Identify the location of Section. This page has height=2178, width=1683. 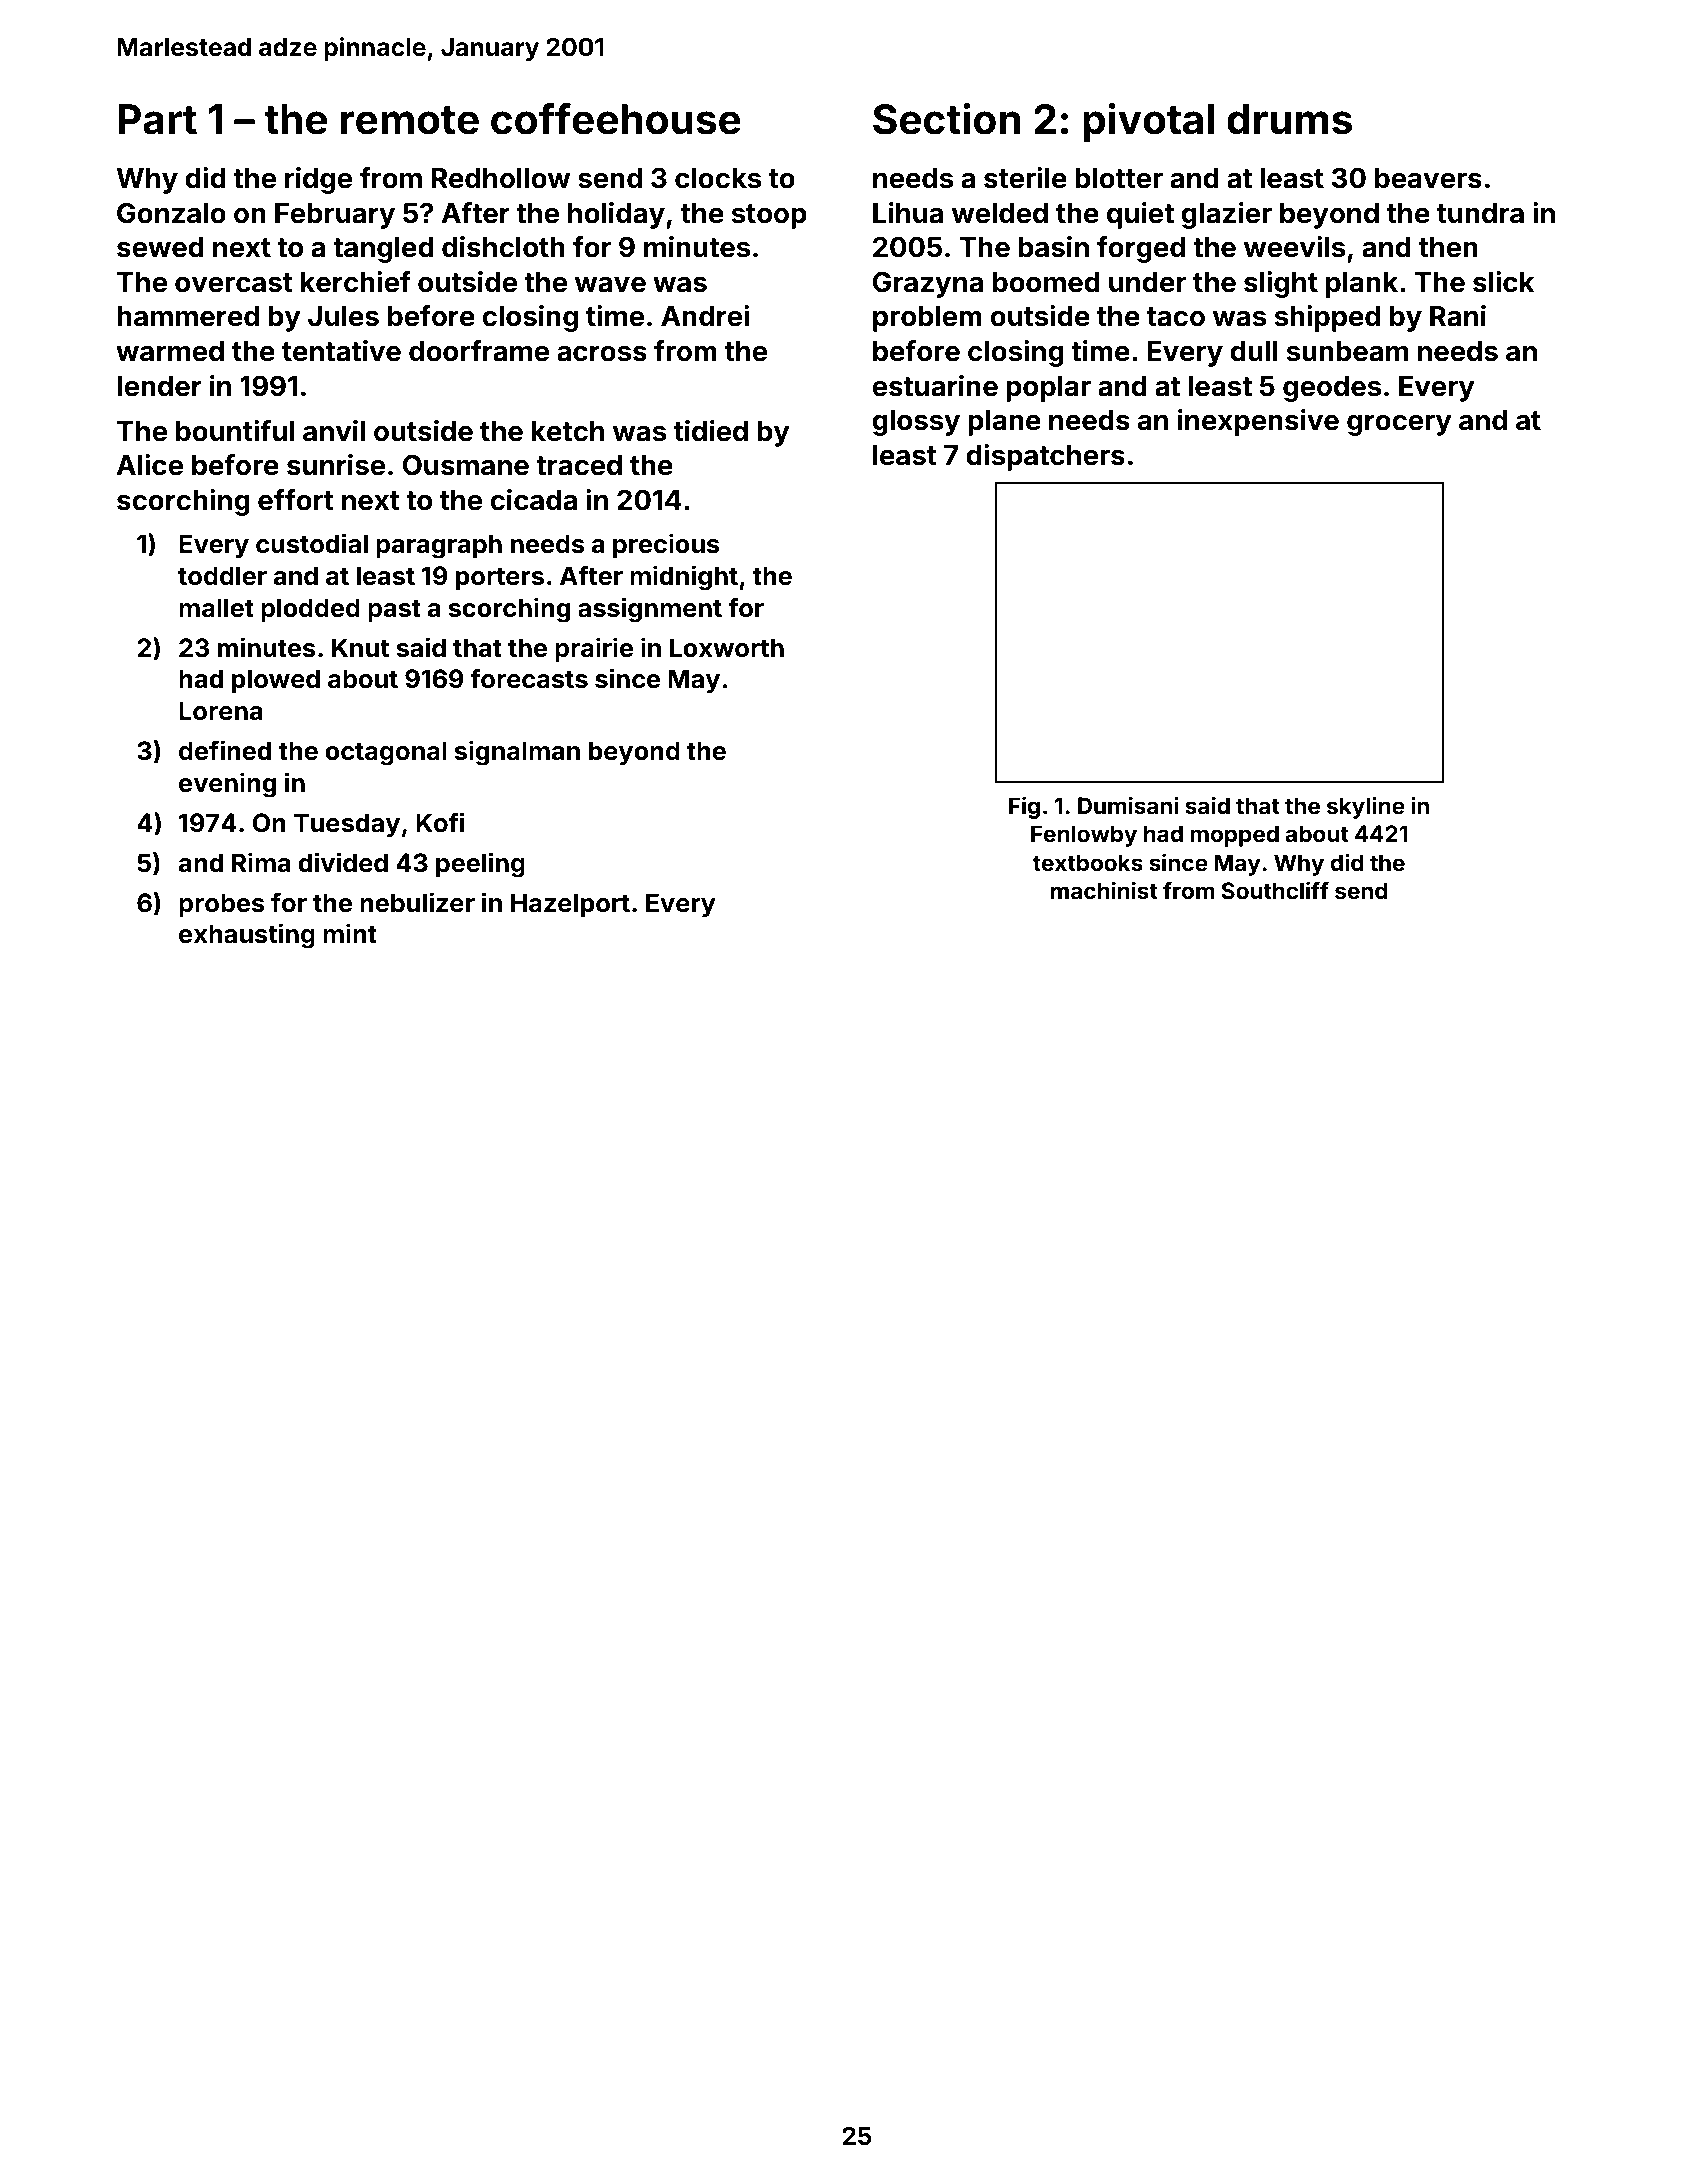
(946, 119).
